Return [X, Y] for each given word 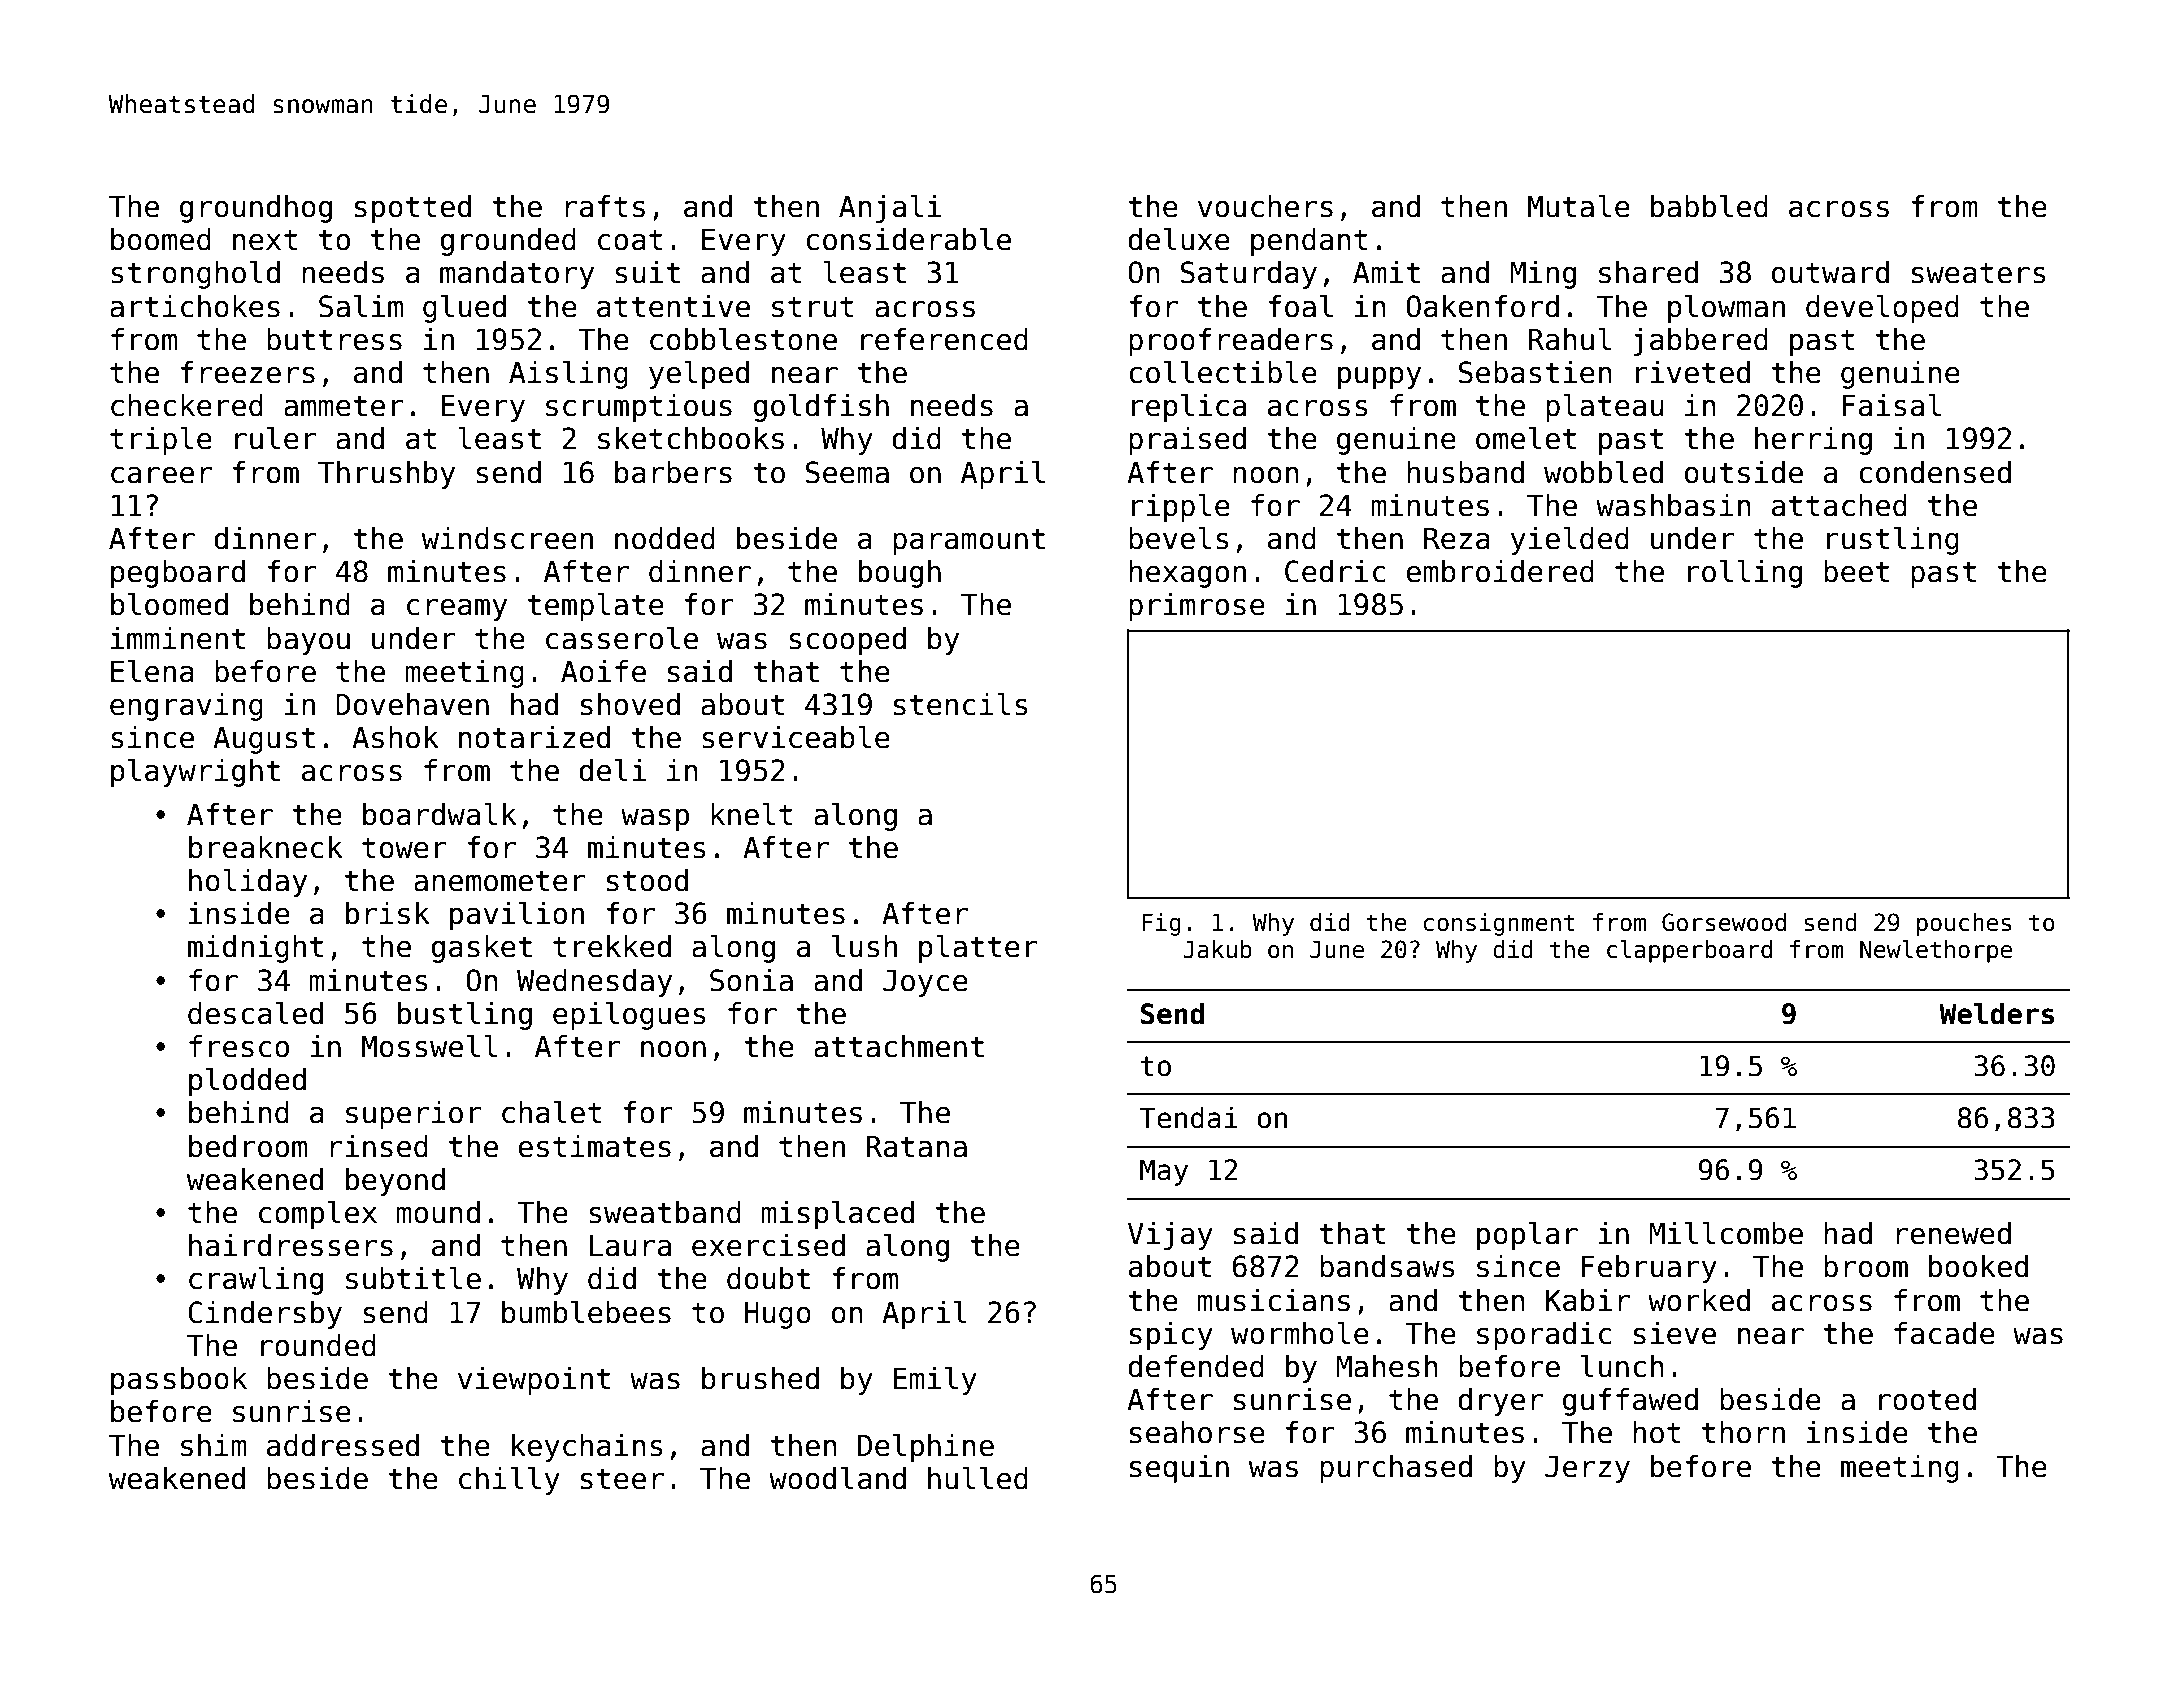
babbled [1709, 206]
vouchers [1265, 206]
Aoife [603, 671]
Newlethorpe [1936, 951]
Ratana [916, 1147]
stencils [961, 704]
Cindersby [265, 1315]
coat [630, 240]
